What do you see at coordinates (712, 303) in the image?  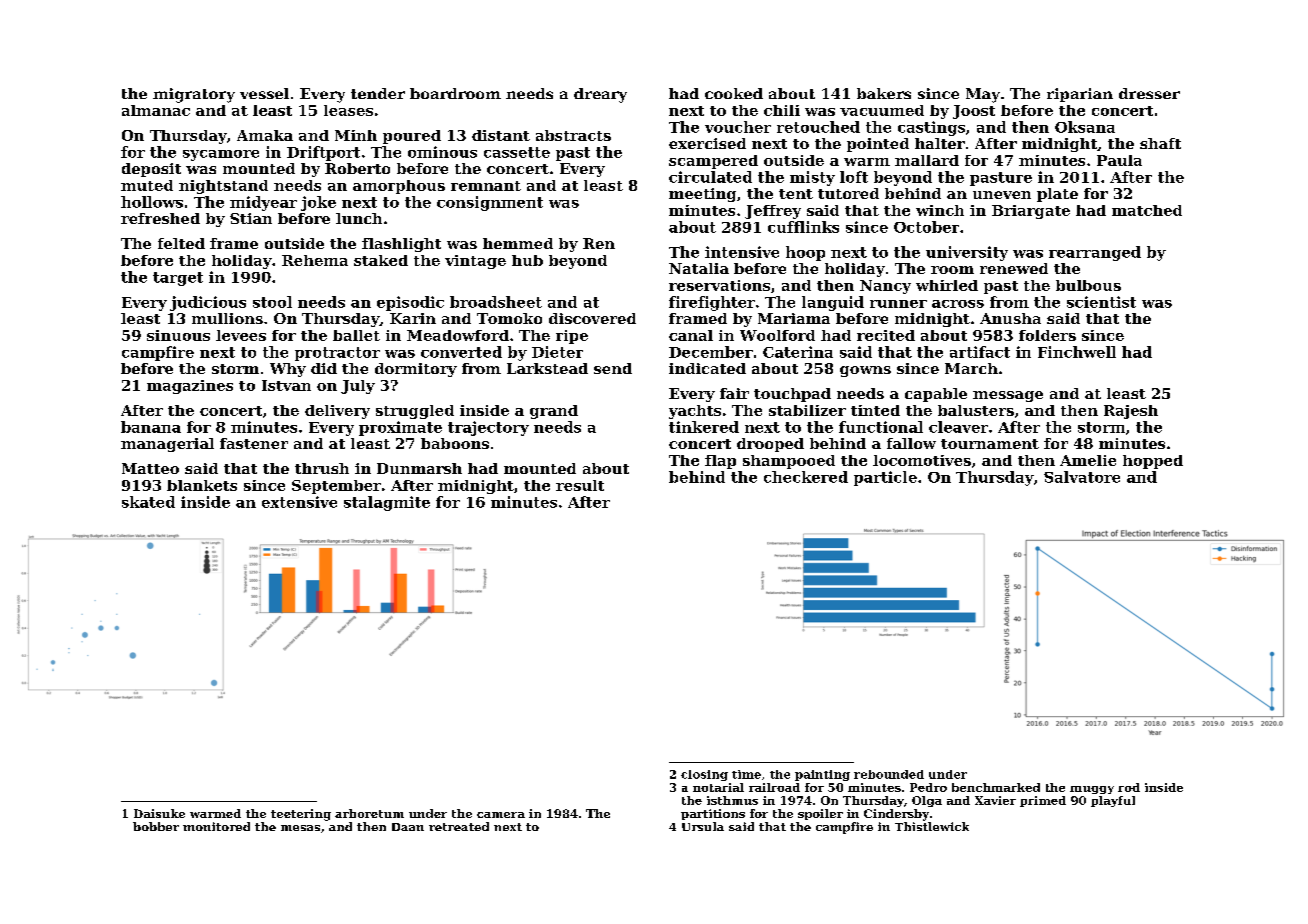 I see `firefighter` at bounding box center [712, 303].
